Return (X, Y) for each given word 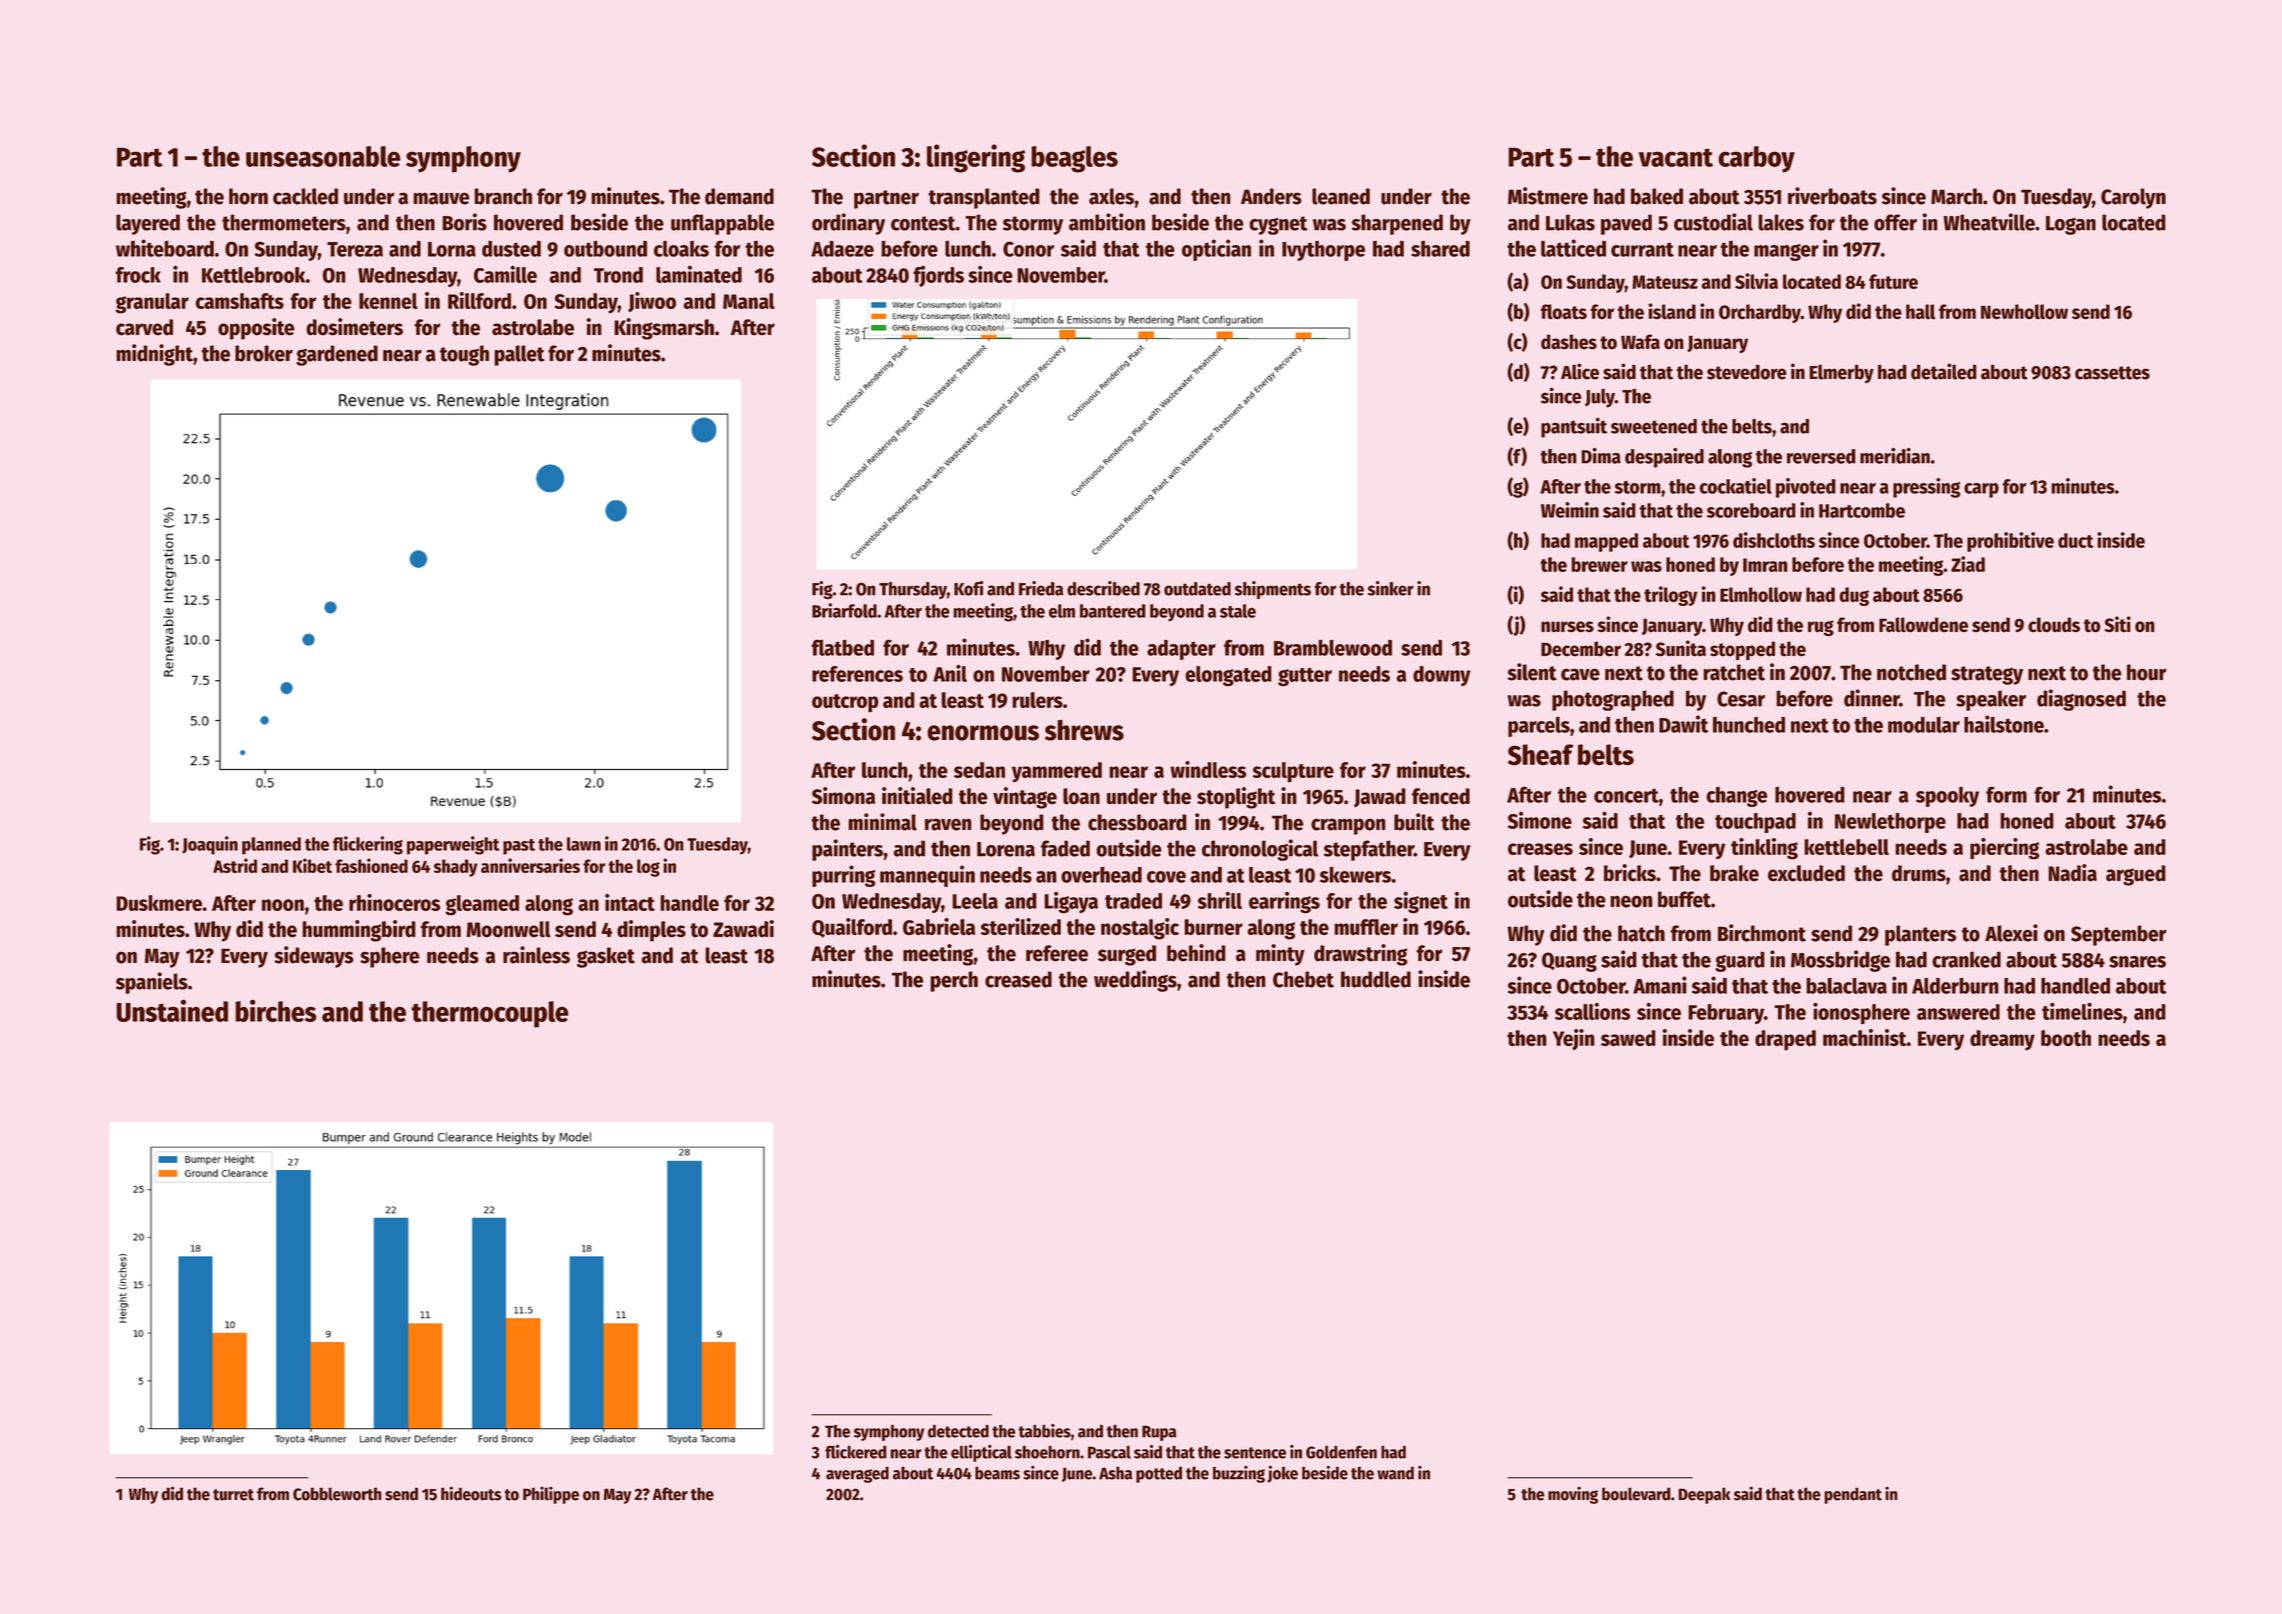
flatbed (842, 647)
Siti (2117, 624)
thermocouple (490, 1014)
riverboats (1832, 196)
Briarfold (844, 610)
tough (464, 355)
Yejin (1574, 1039)
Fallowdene (1923, 625)
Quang (1569, 962)
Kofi (968, 588)
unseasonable (323, 156)
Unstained (172, 1010)
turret (233, 1495)
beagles (1074, 159)
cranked (1966, 959)
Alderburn (1955, 986)
